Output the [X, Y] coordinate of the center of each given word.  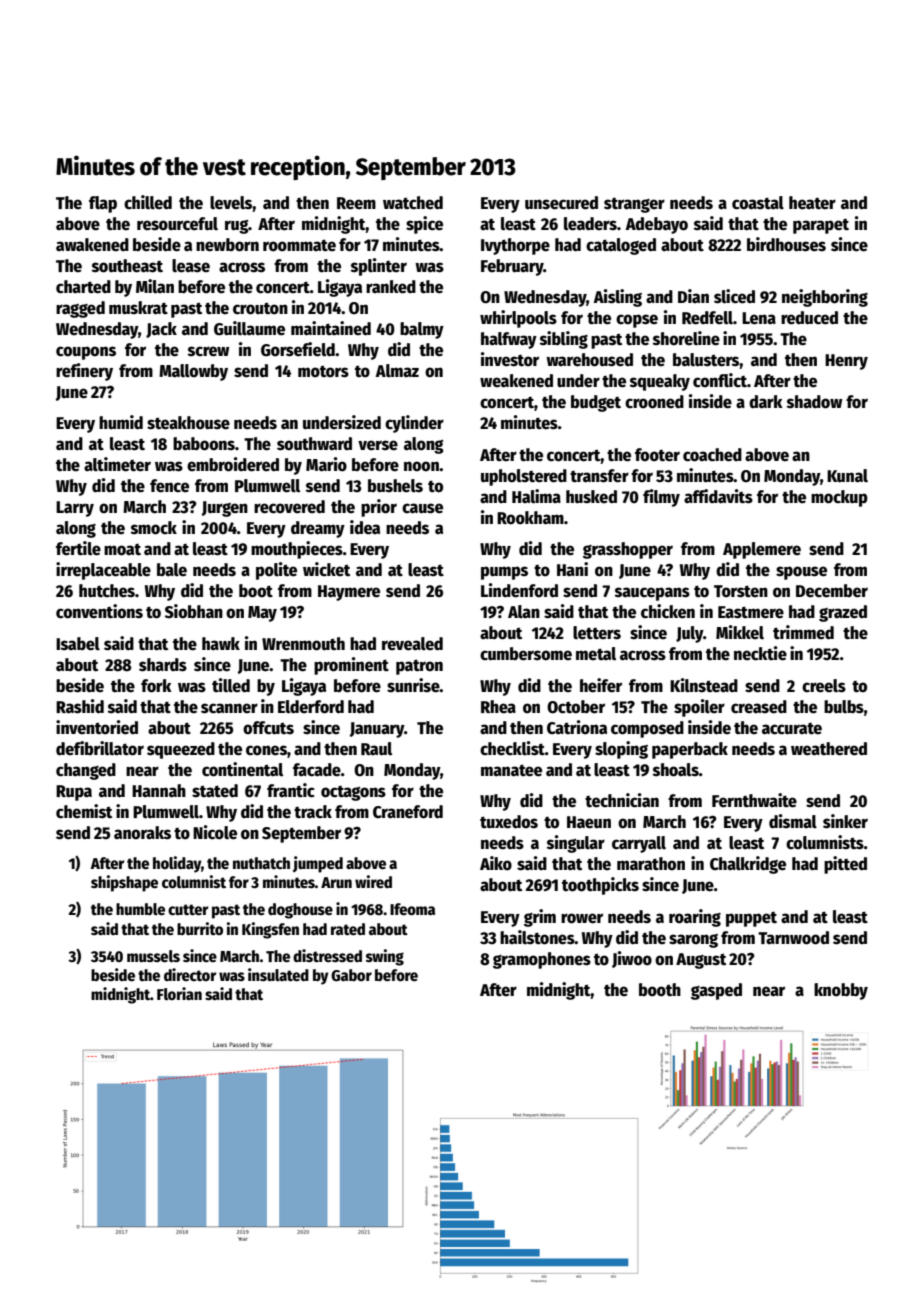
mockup [839, 498]
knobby [841, 991]
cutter [188, 910]
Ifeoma [412, 909]
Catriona [577, 727]
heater [812, 203]
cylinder [414, 424]
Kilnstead [704, 685]
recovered [289, 507]
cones [266, 750]
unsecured [561, 203]
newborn [227, 245]
